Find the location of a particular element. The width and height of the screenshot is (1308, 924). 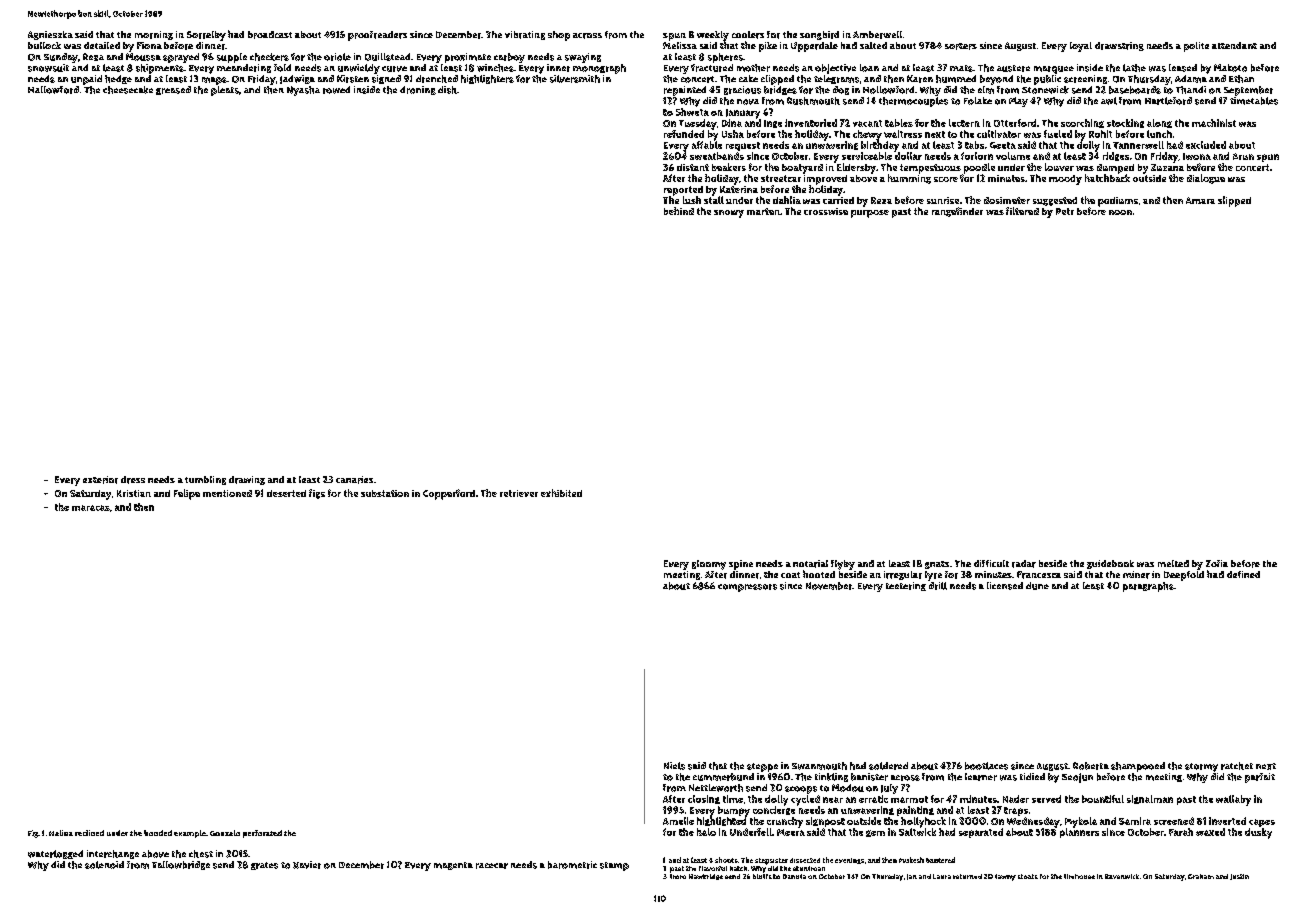

songbird is located at coordinates (819, 35).
